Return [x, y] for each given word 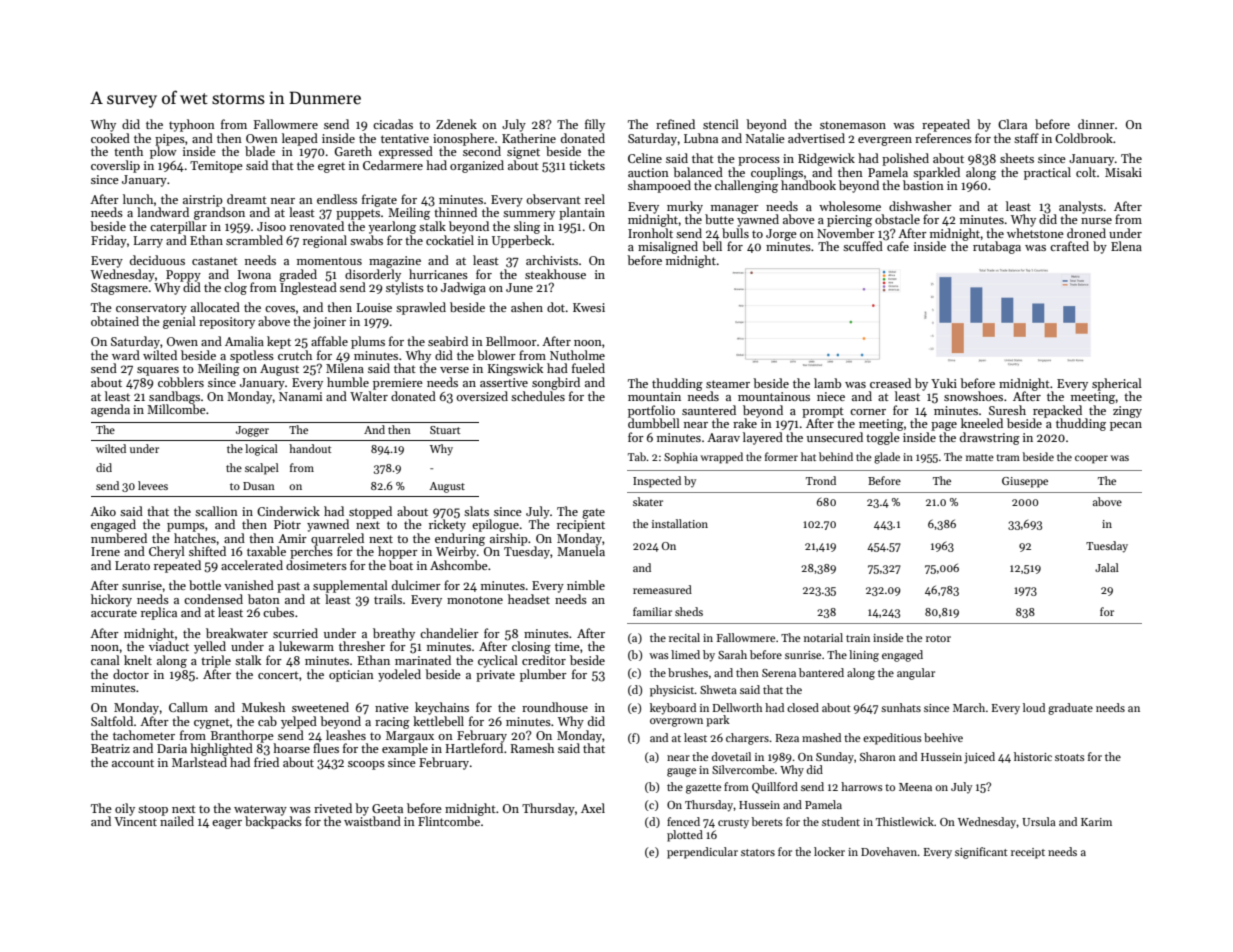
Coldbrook [1084, 138]
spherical [1117, 384]
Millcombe [176, 409]
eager [227, 824]
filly [595, 125]
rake [745, 423]
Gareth [353, 151]
